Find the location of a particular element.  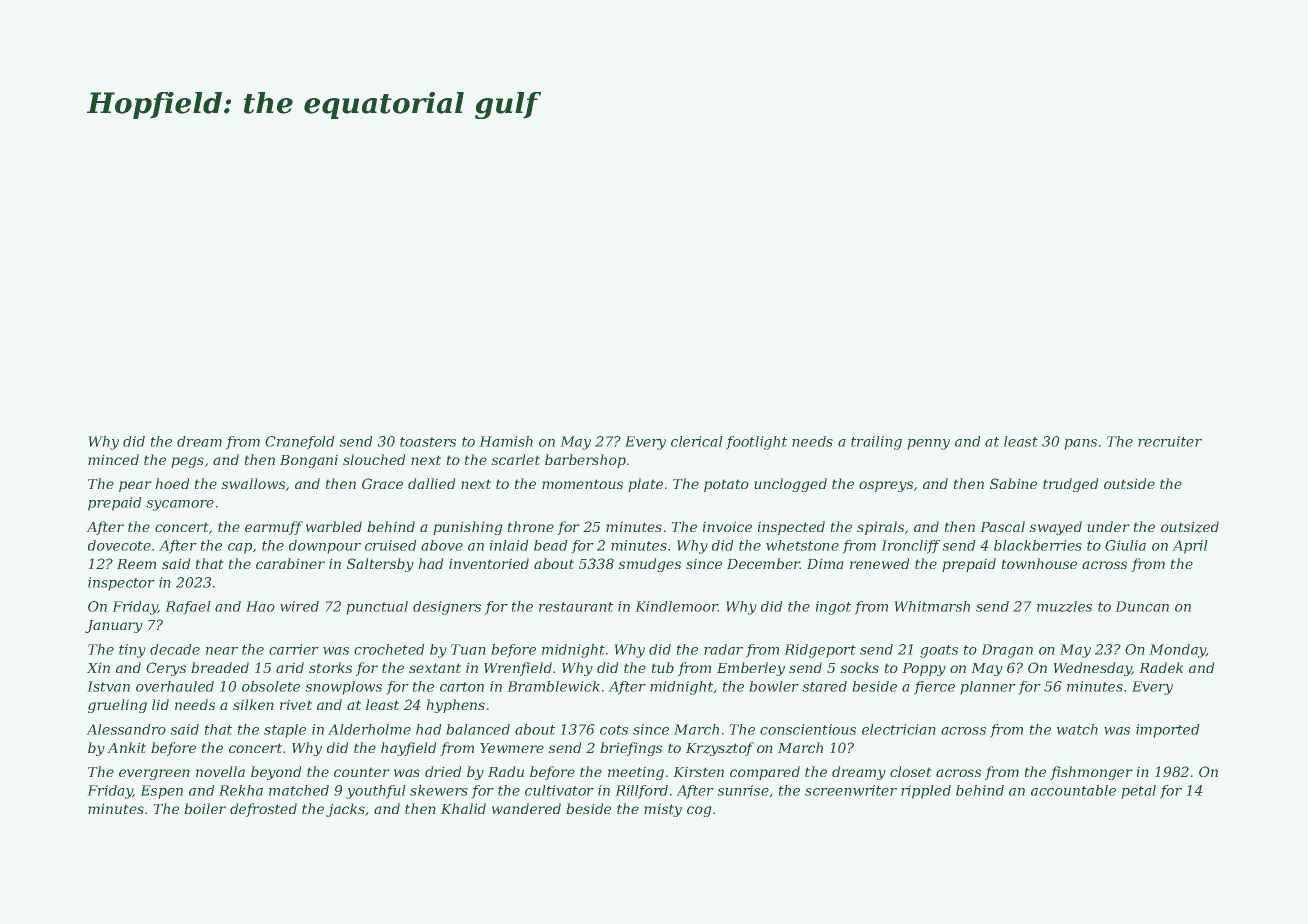

cultivator is located at coordinates (559, 790).
